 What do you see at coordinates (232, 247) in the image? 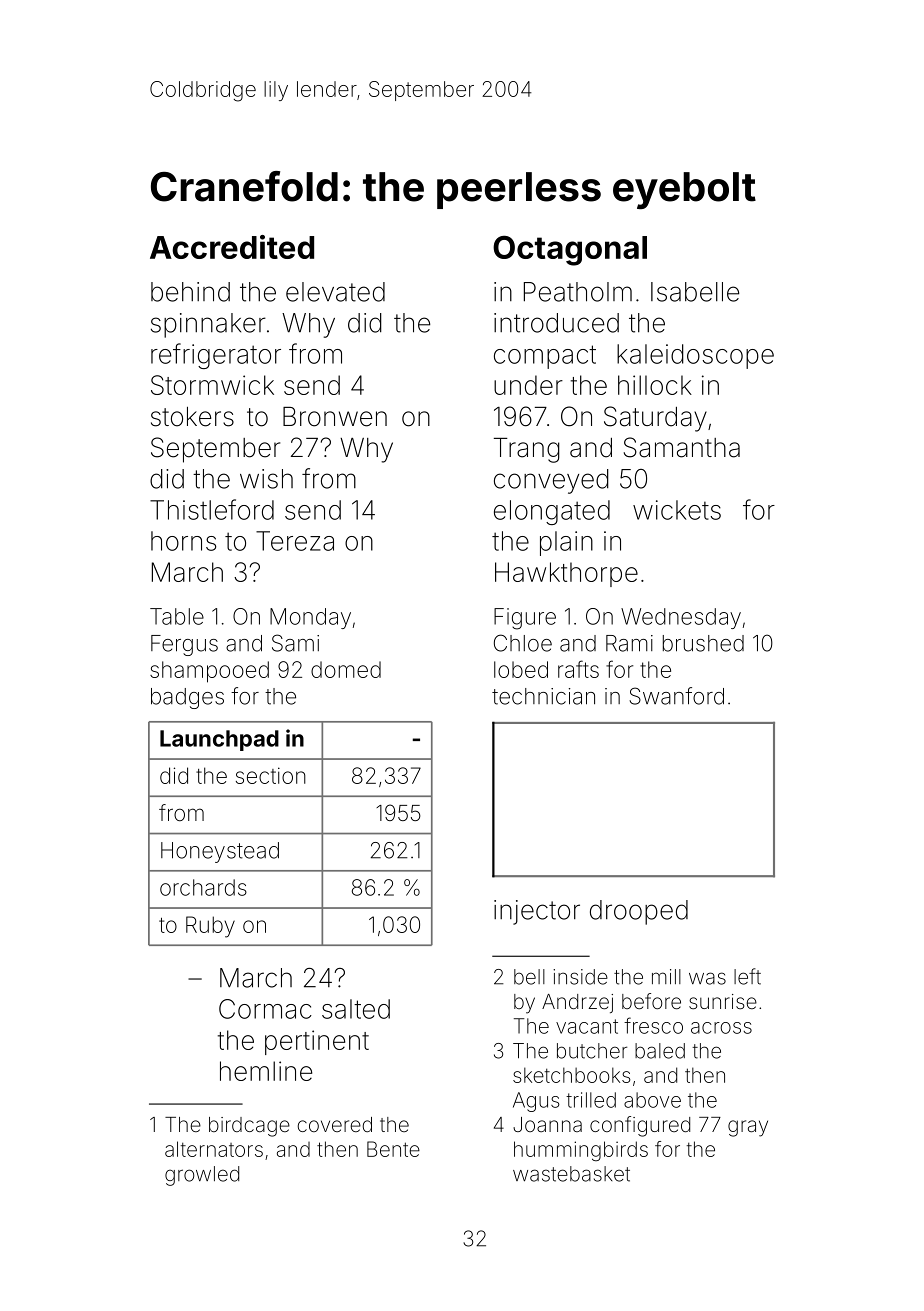
I see `Accredited` at bounding box center [232, 247].
